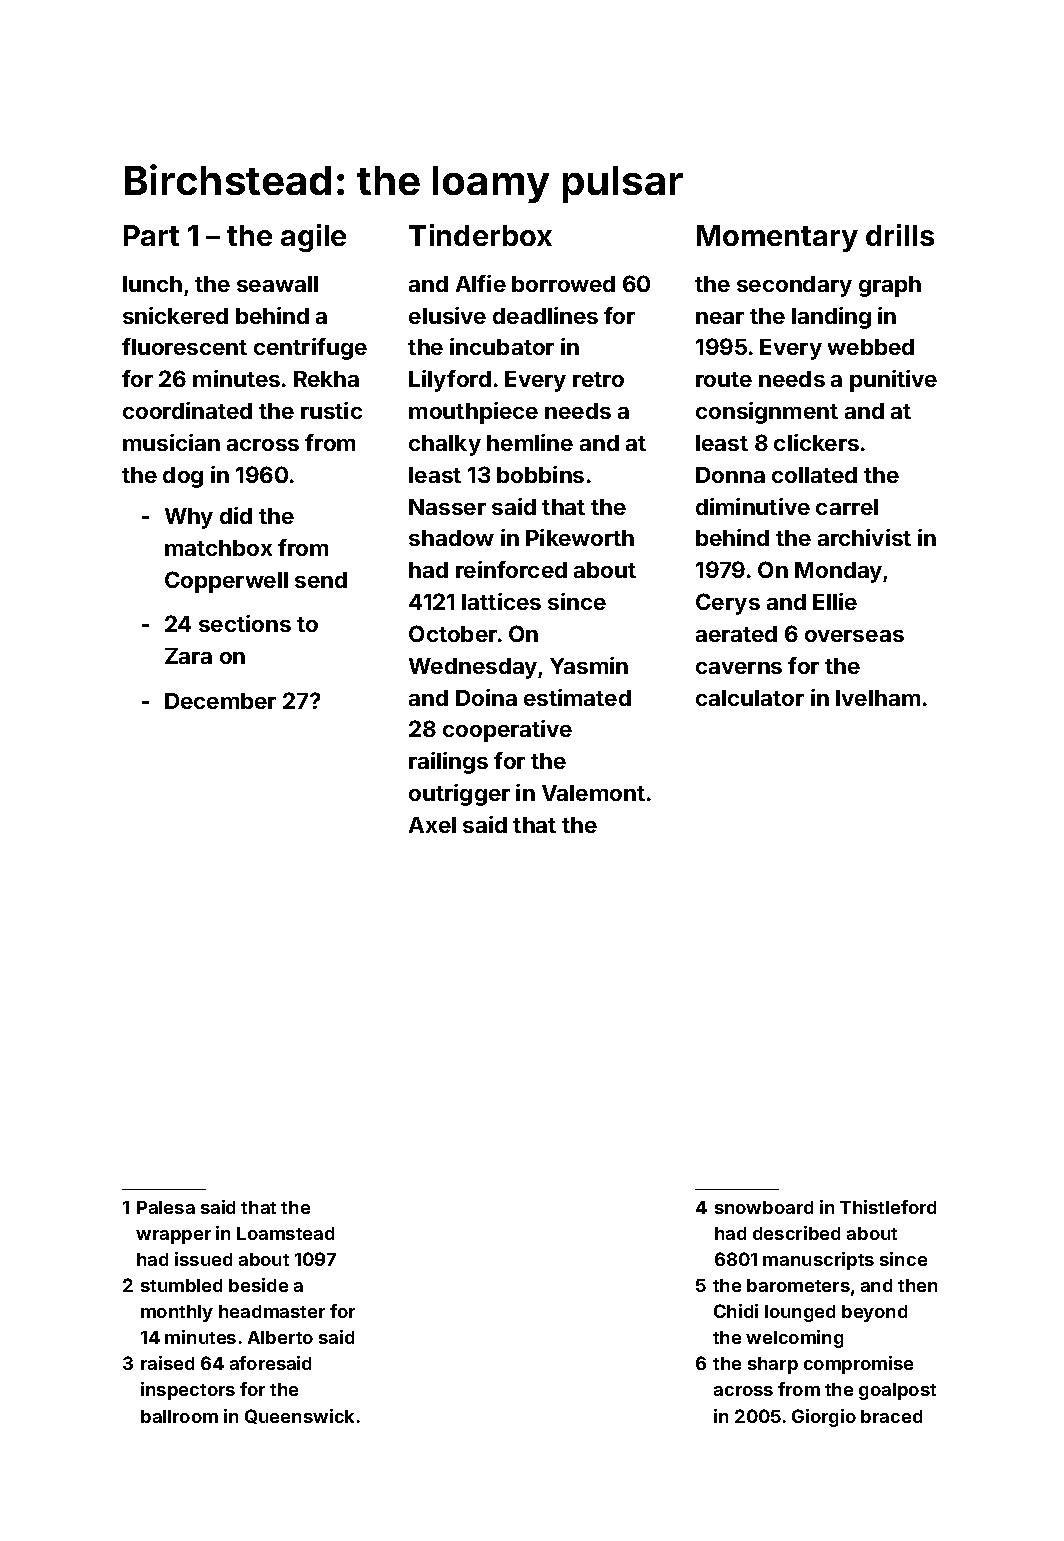 The height and width of the screenshot is (1541, 1064). I want to click on Copperwell, so click(226, 582).
